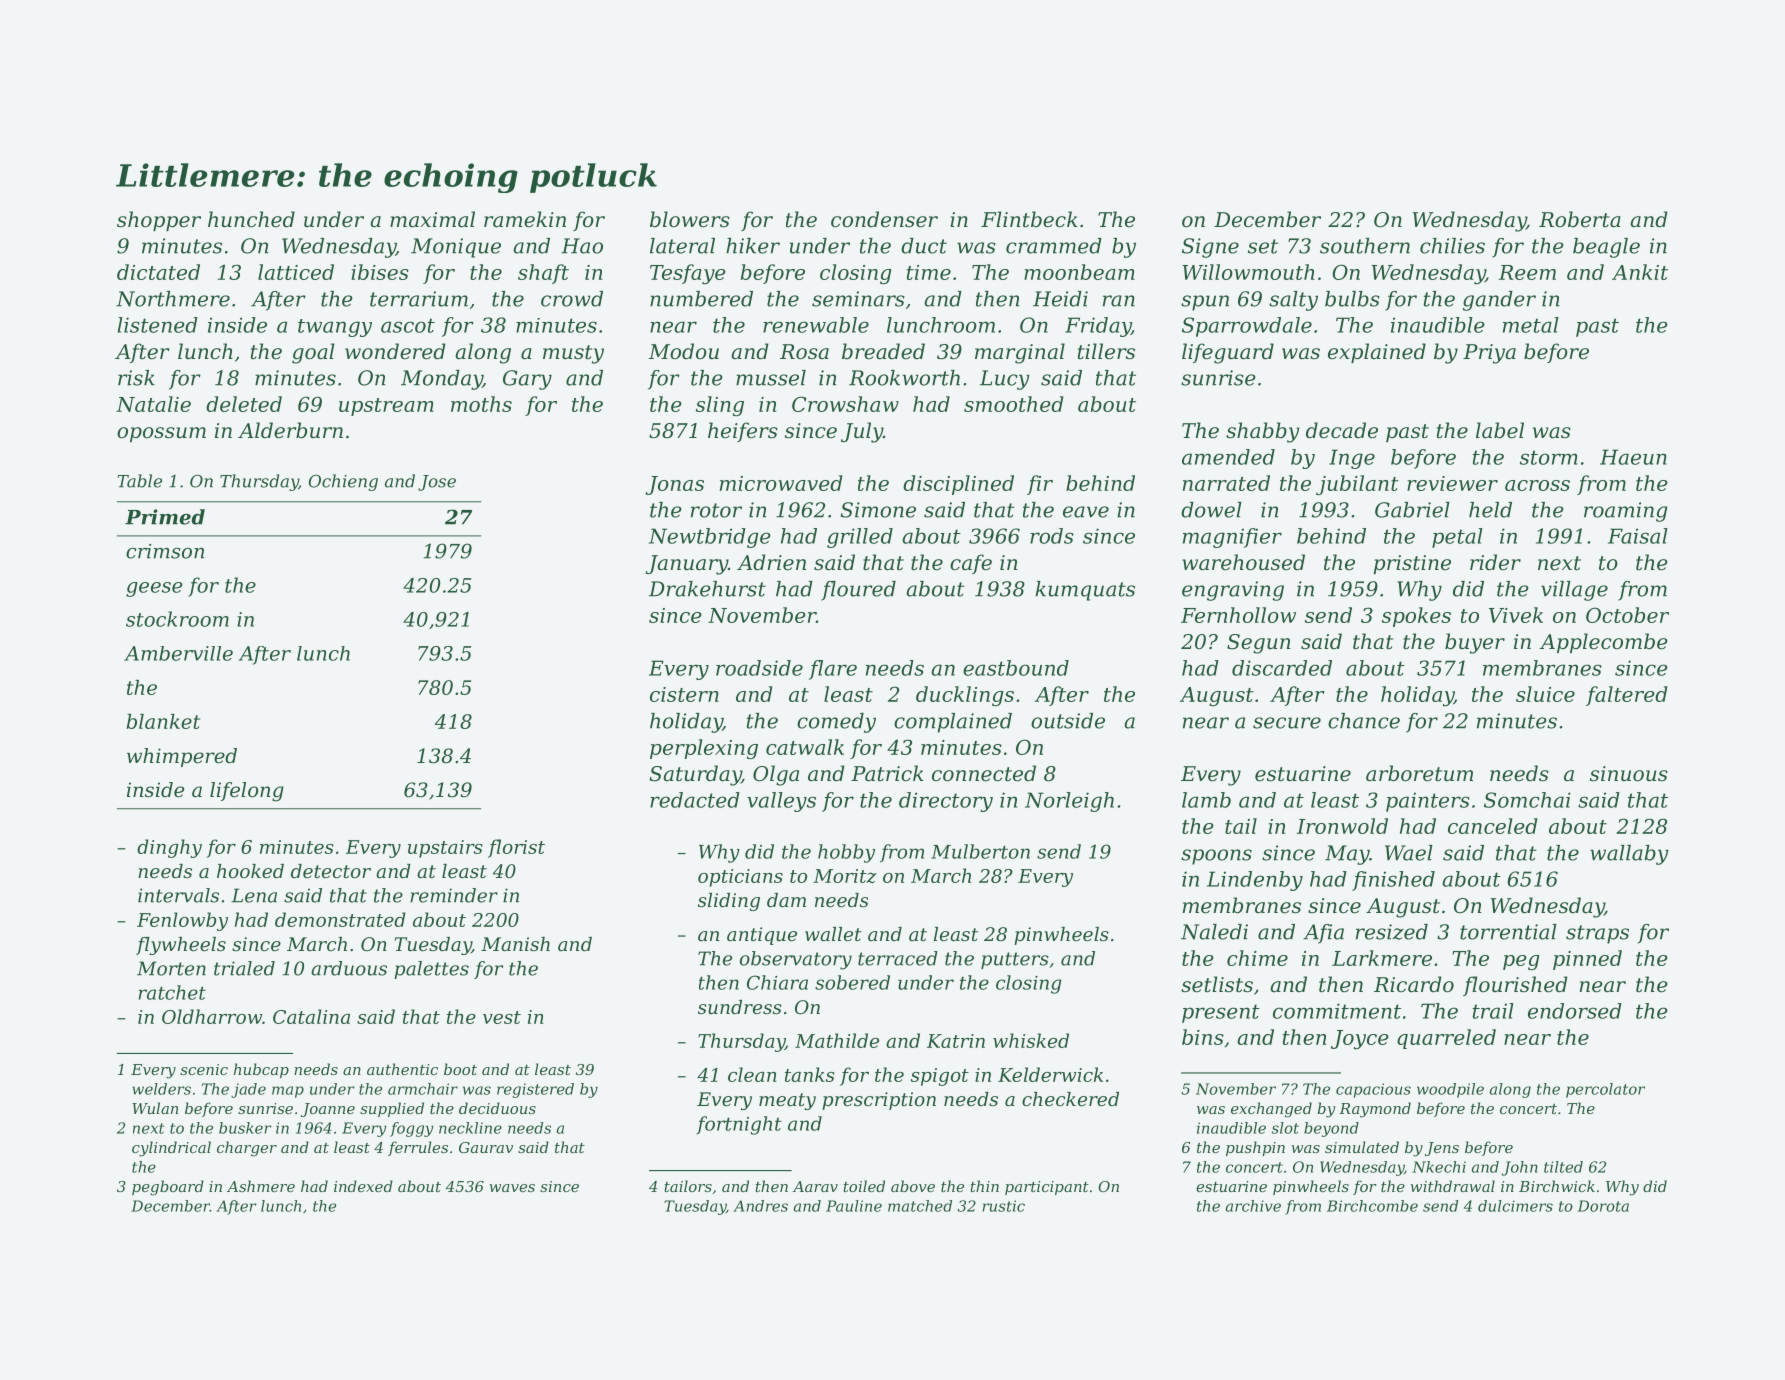  Describe the element at coordinates (924, 246) in the document. I see `duct` at that location.
